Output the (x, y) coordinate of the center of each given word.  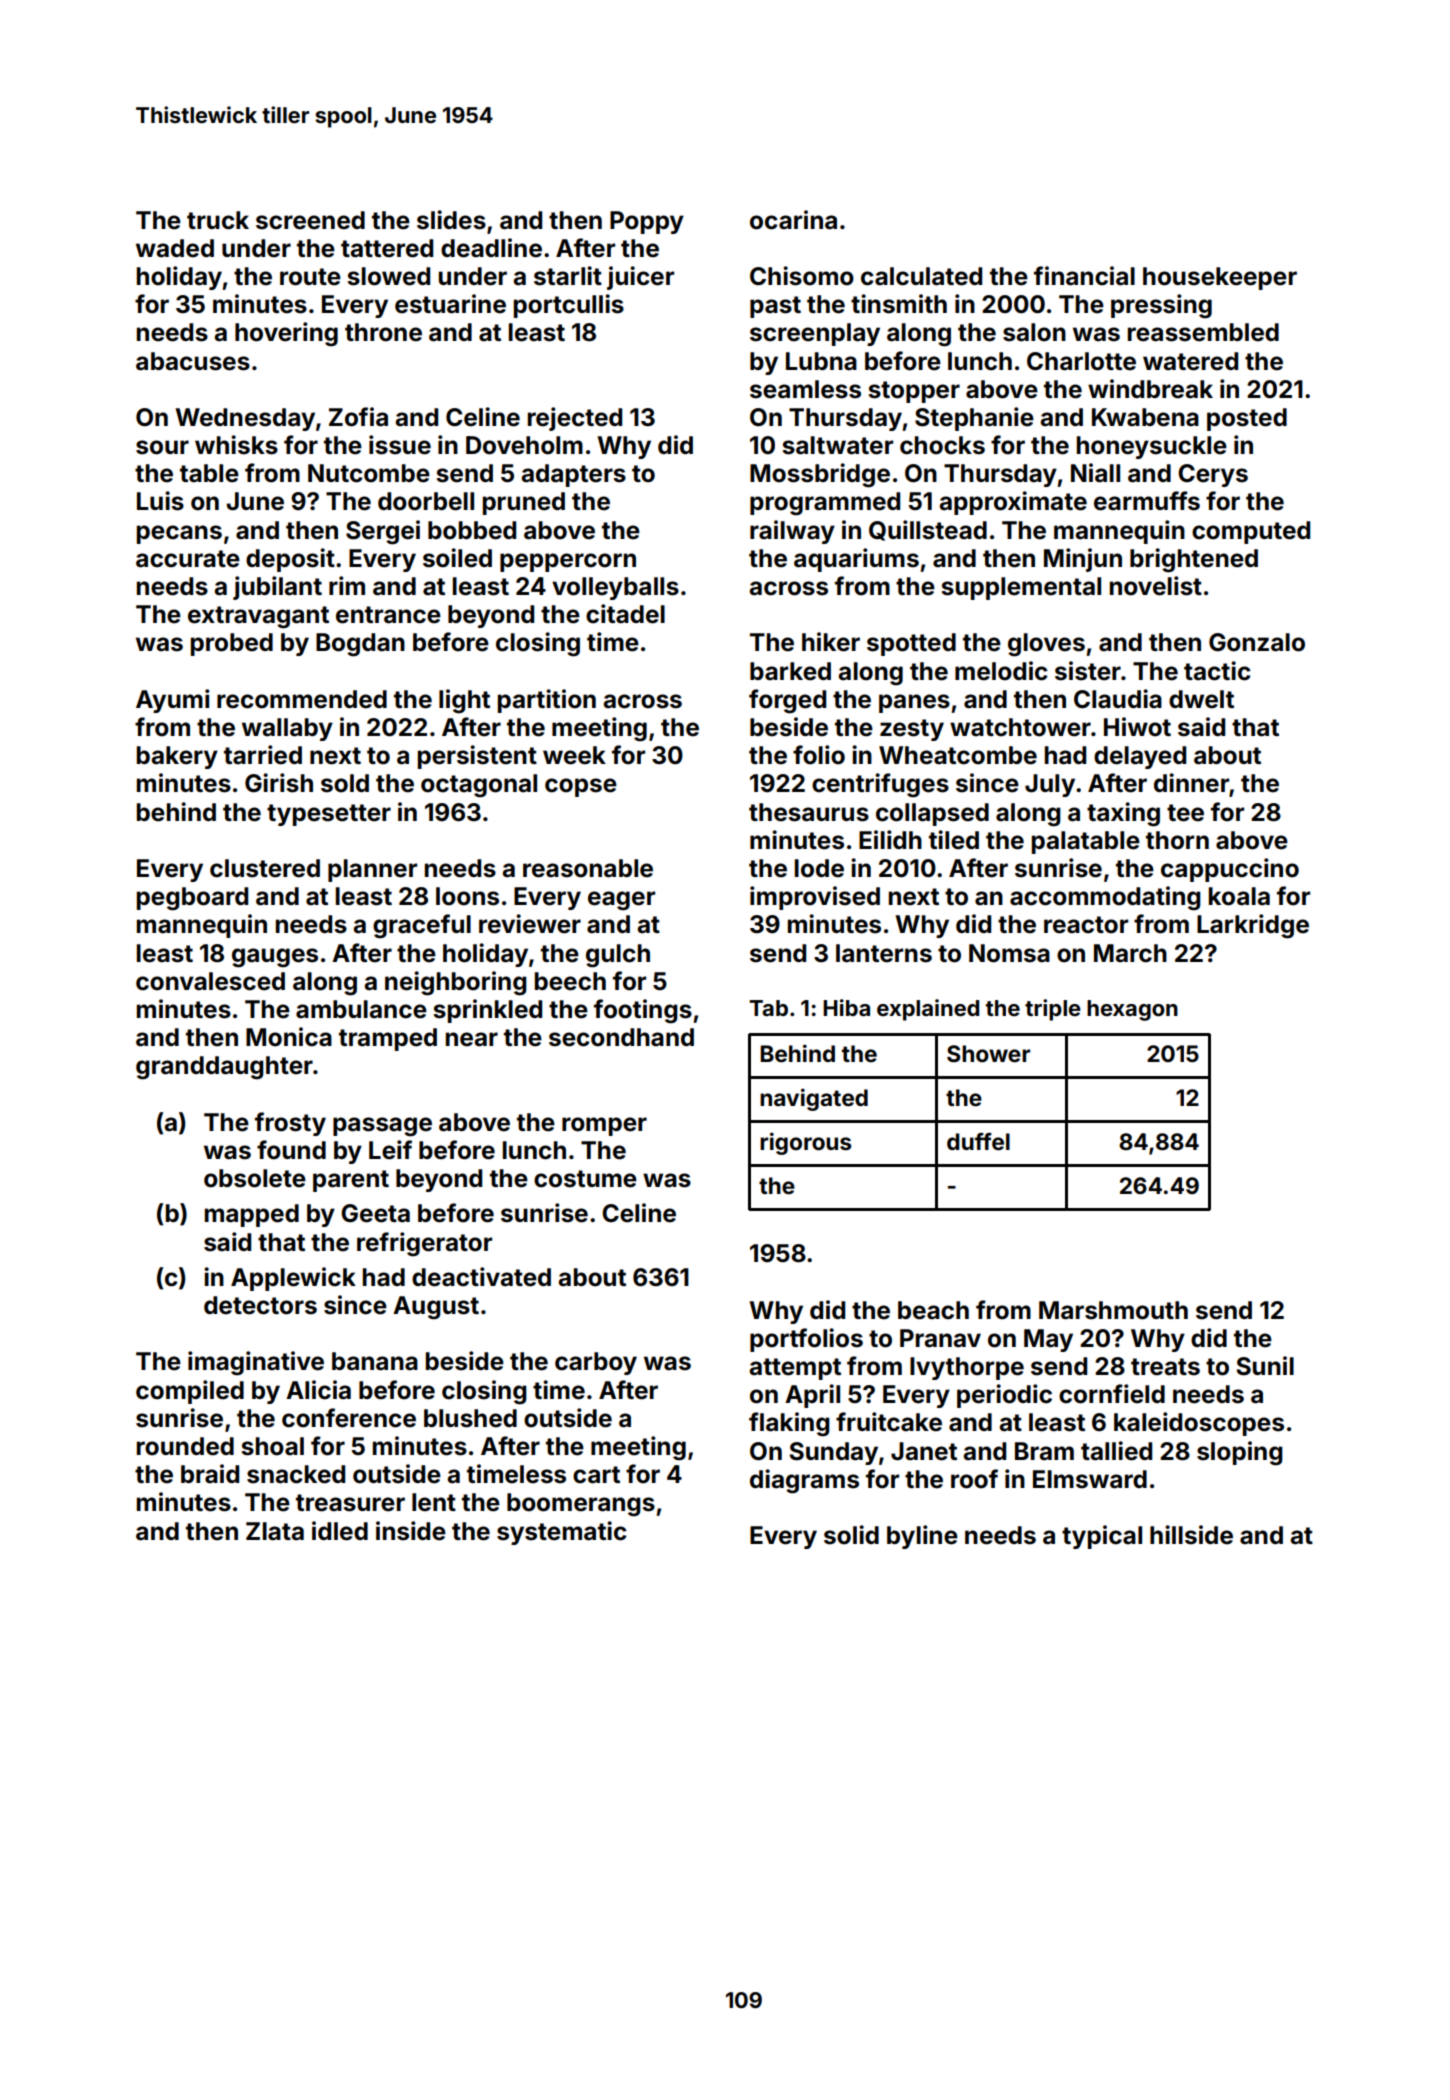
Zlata (275, 1531)
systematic (562, 1533)
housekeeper (1220, 278)
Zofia (358, 417)
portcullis (569, 306)
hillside (1191, 1535)
